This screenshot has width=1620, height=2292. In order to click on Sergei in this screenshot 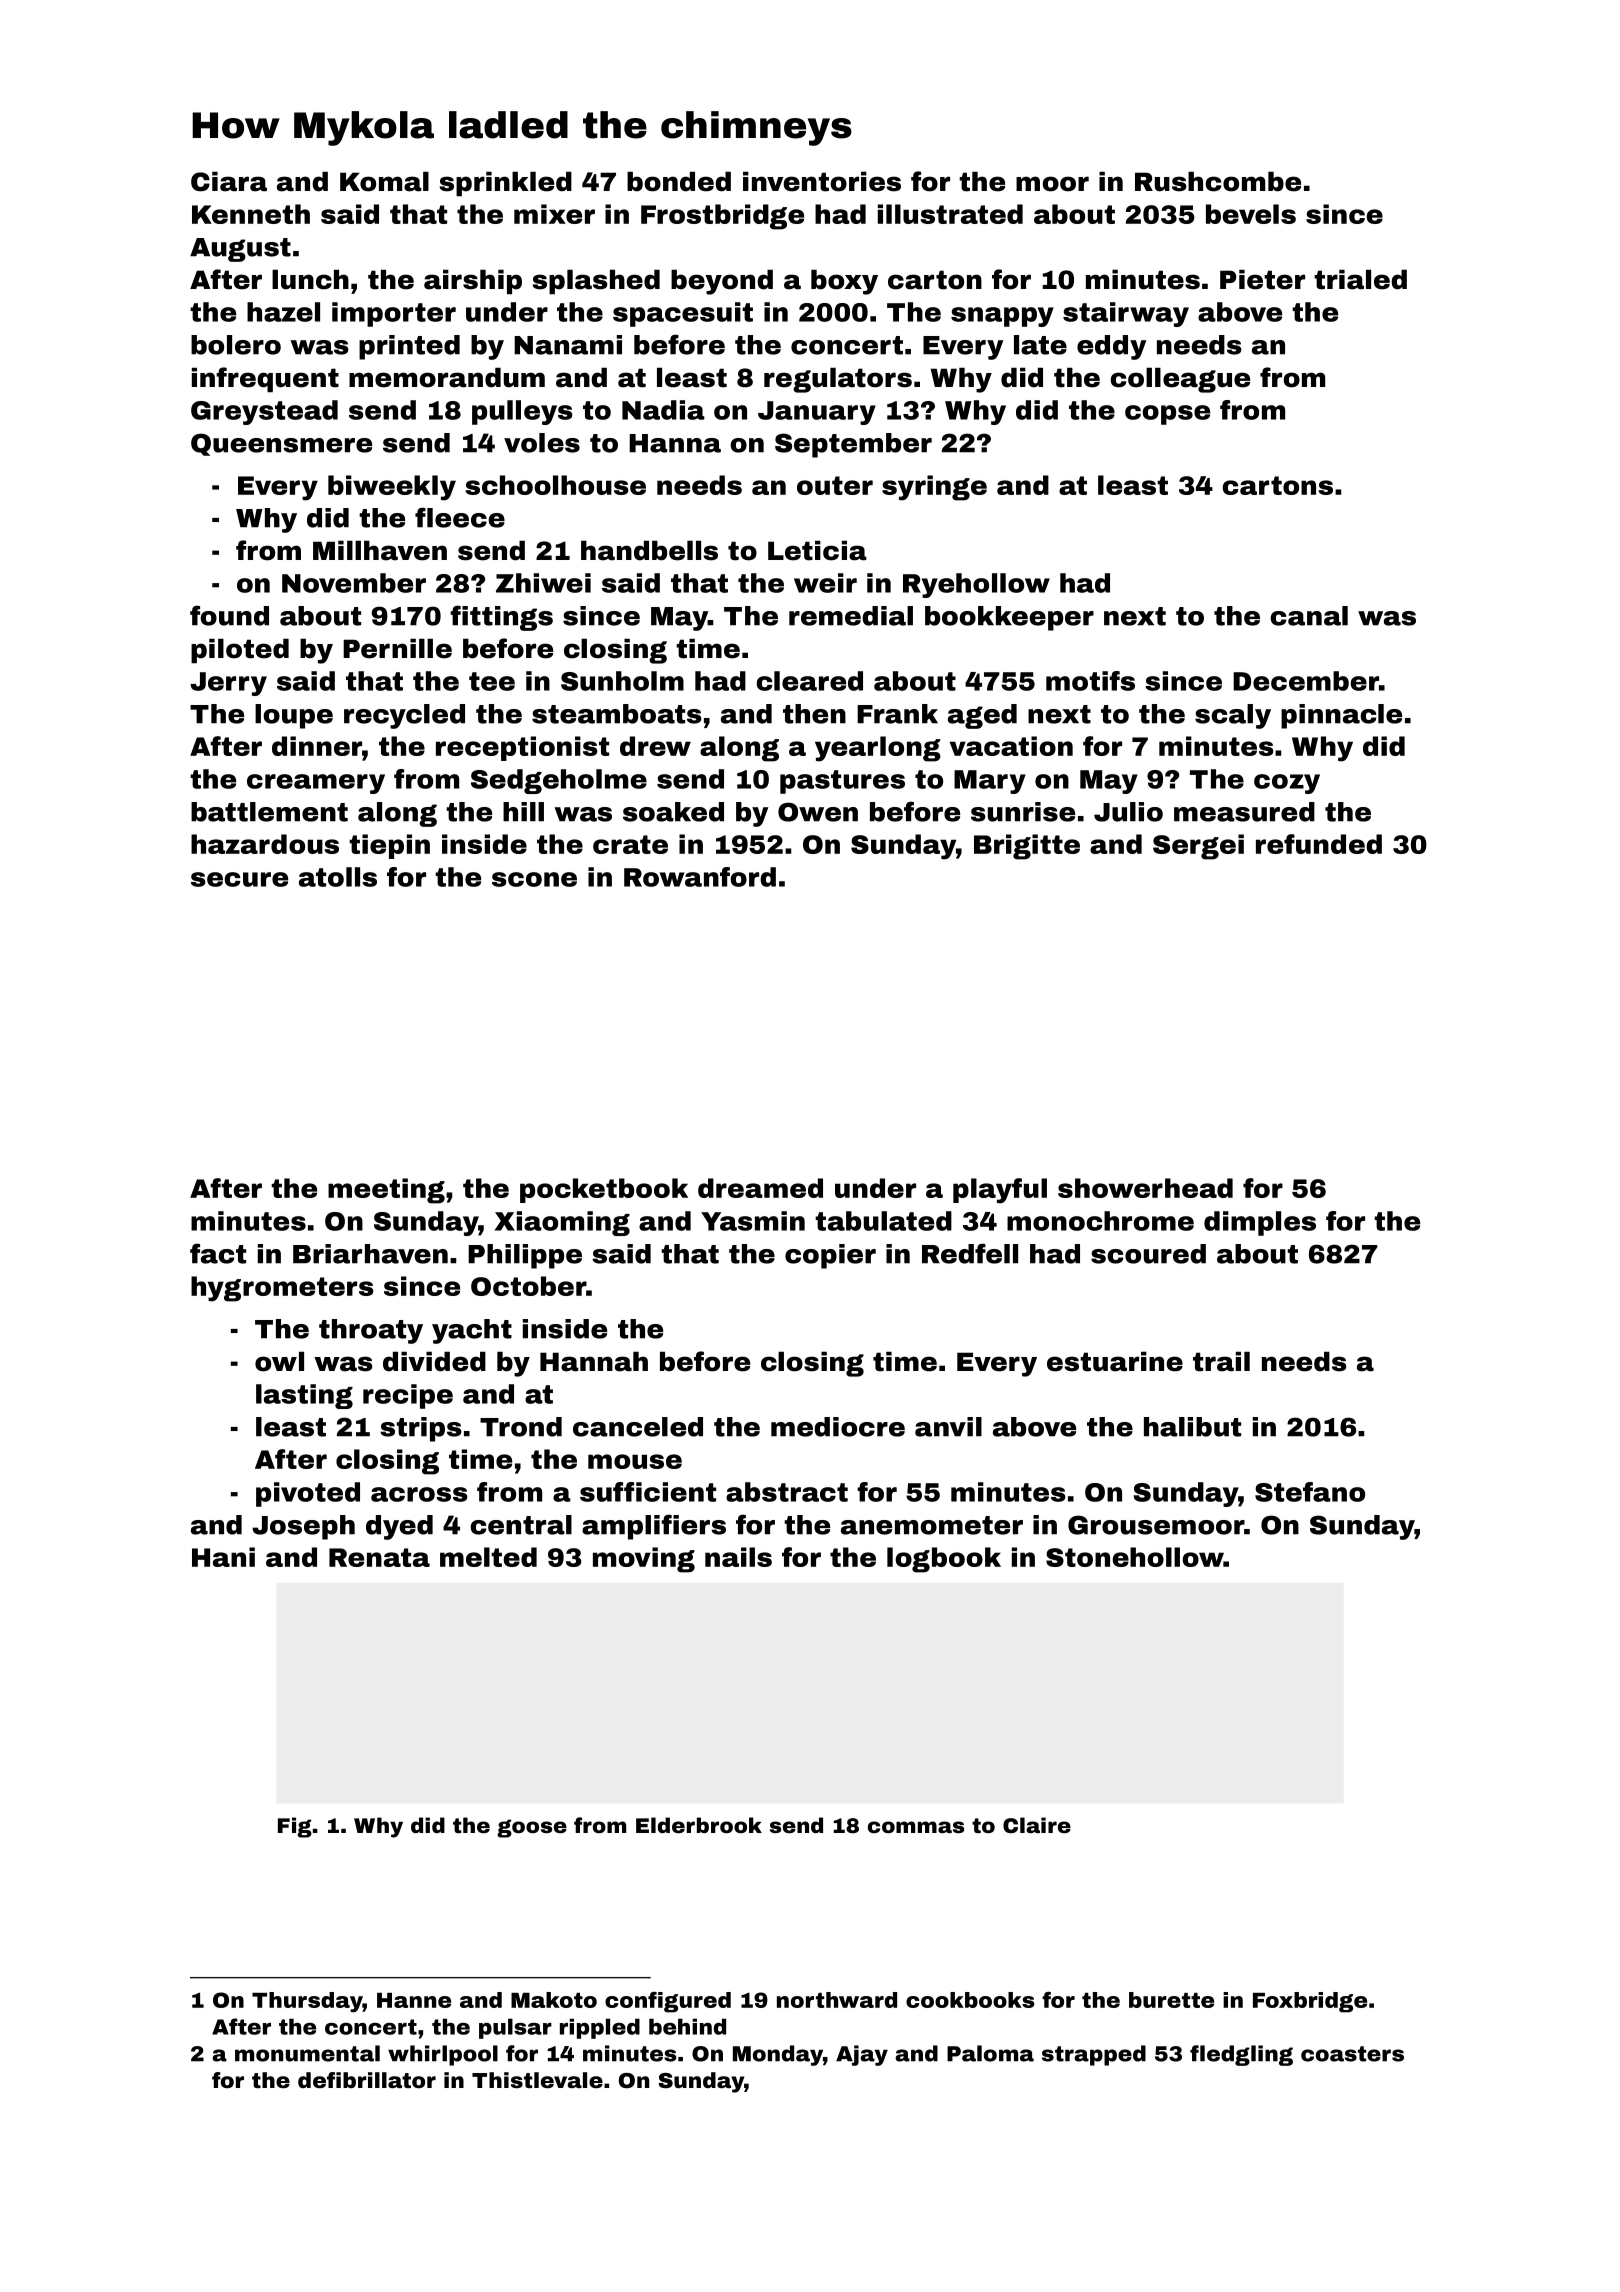, I will do `click(1198, 847)`.
